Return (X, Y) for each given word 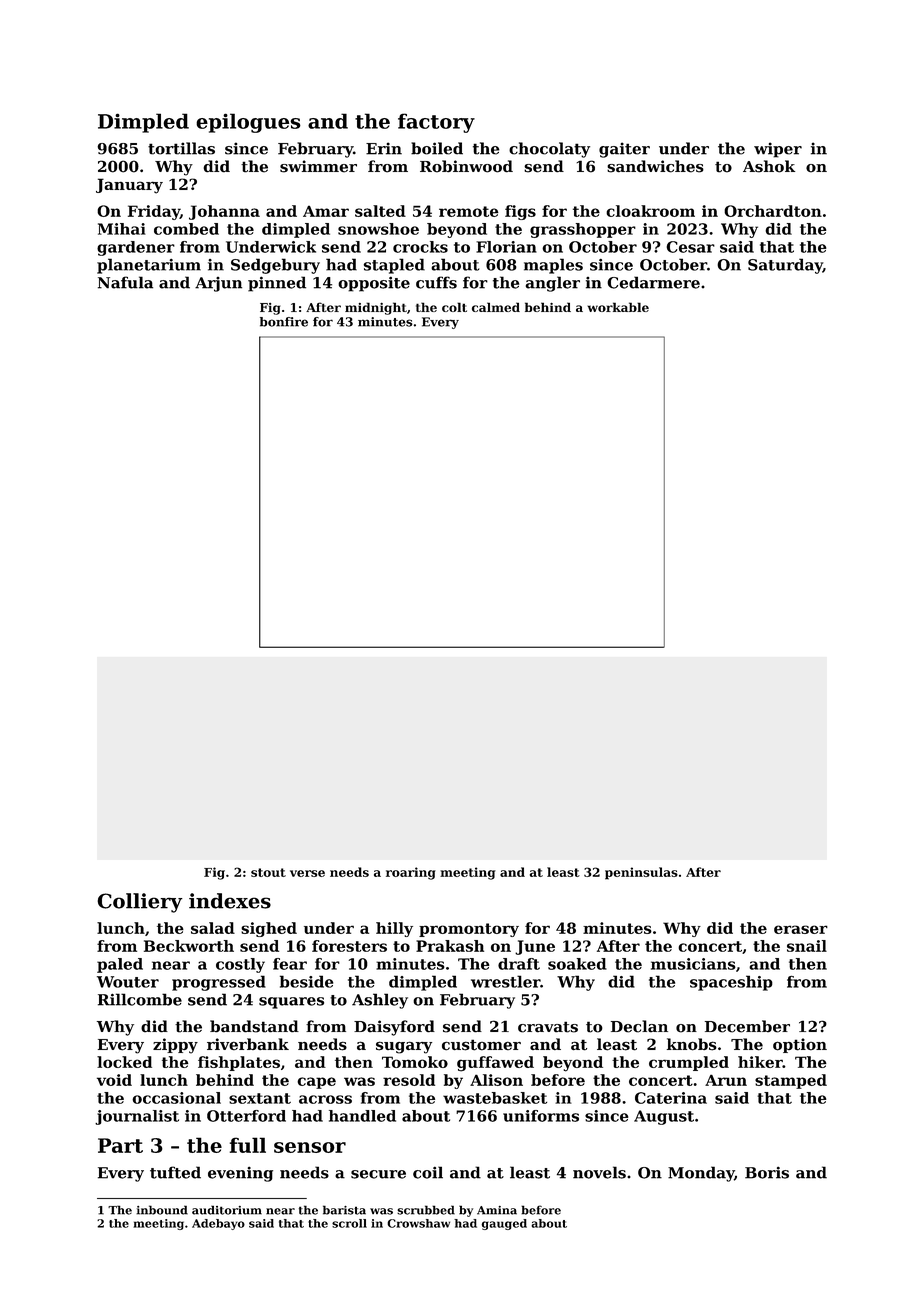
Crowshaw (418, 1223)
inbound (162, 1210)
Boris (767, 1172)
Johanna (224, 212)
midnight (376, 308)
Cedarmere (653, 282)
